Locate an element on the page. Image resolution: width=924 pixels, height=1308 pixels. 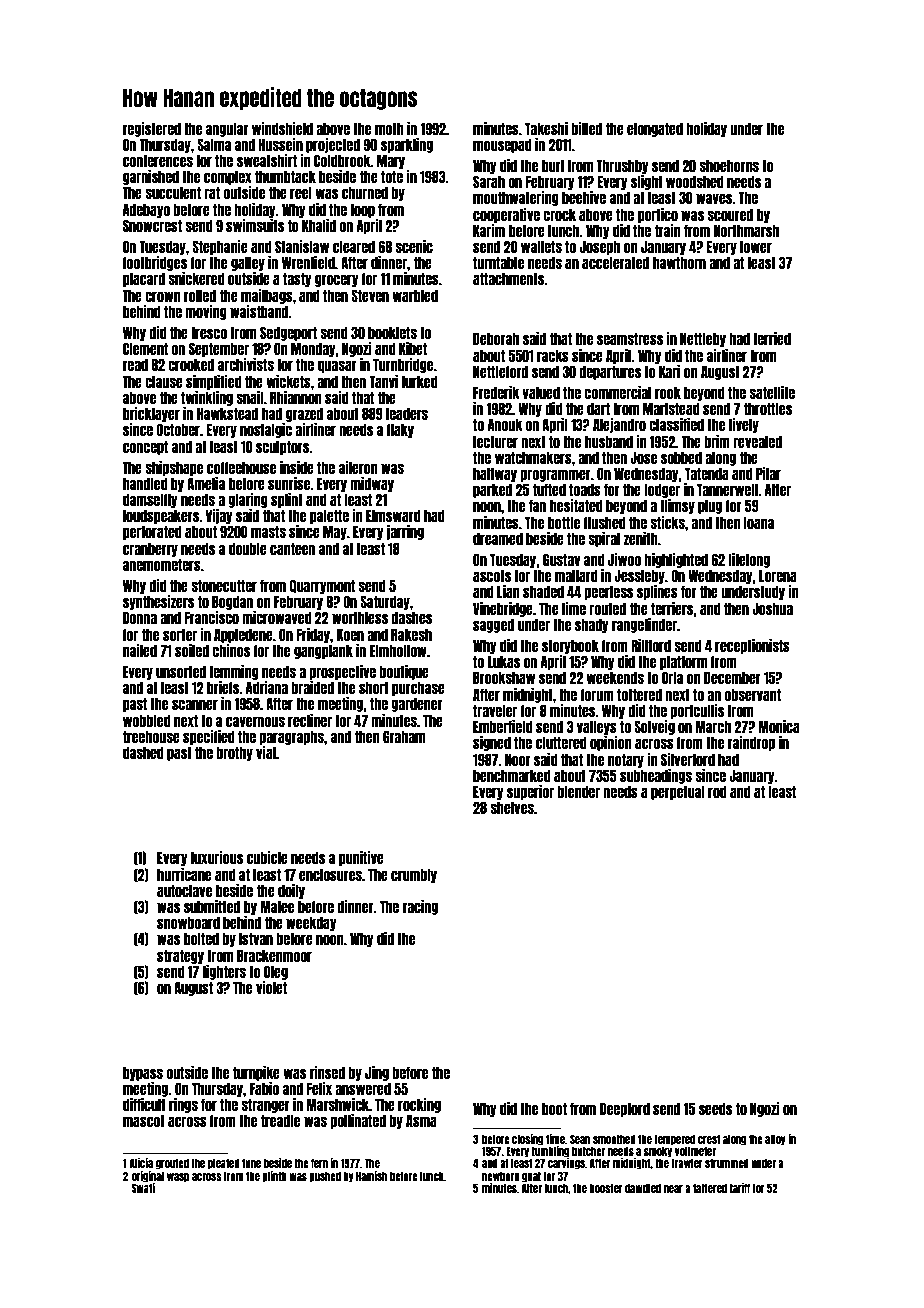
sweatshirt is located at coordinates (267, 160).
